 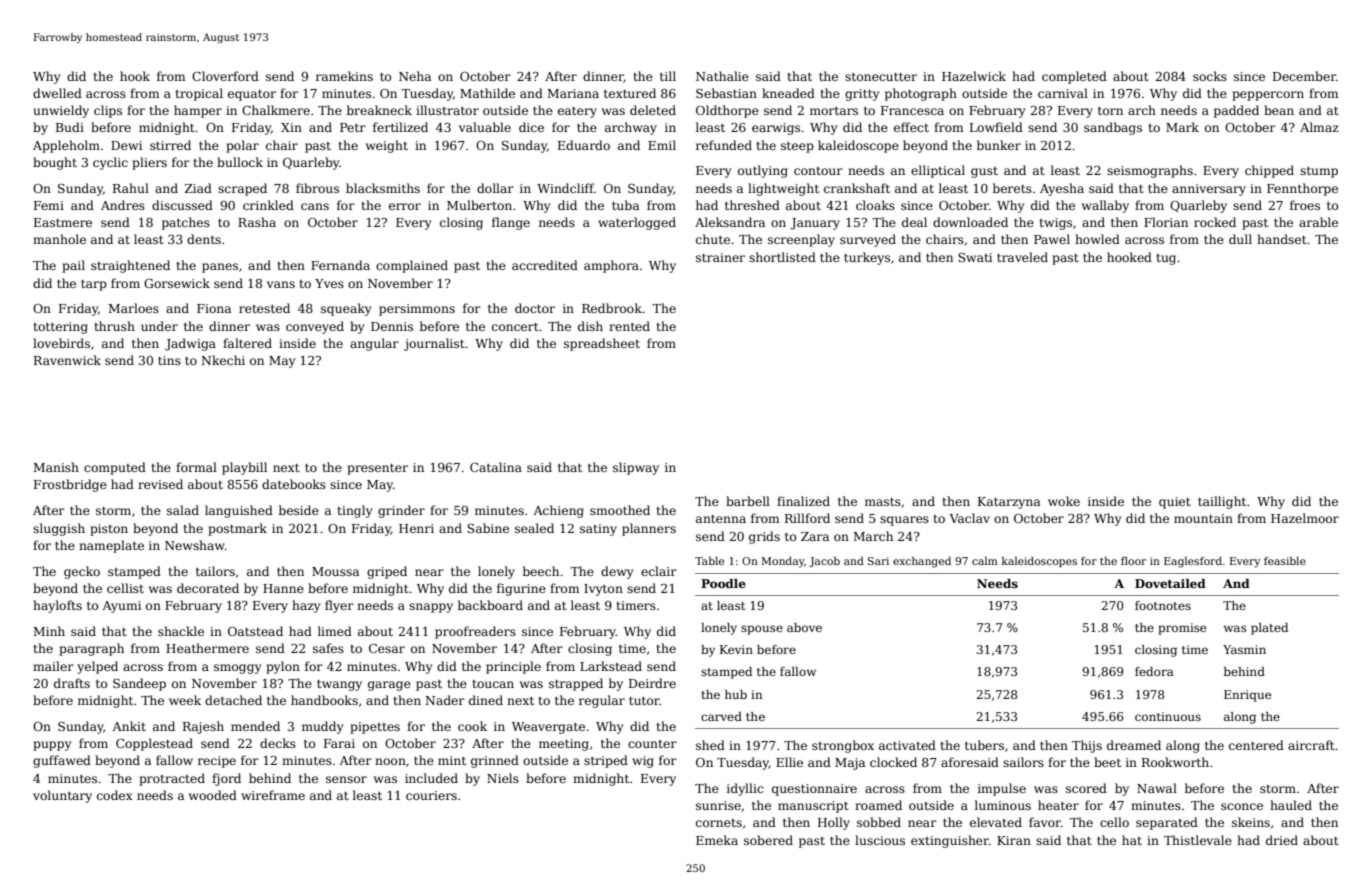 I want to click on fedora, so click(x=1154, y=671).
